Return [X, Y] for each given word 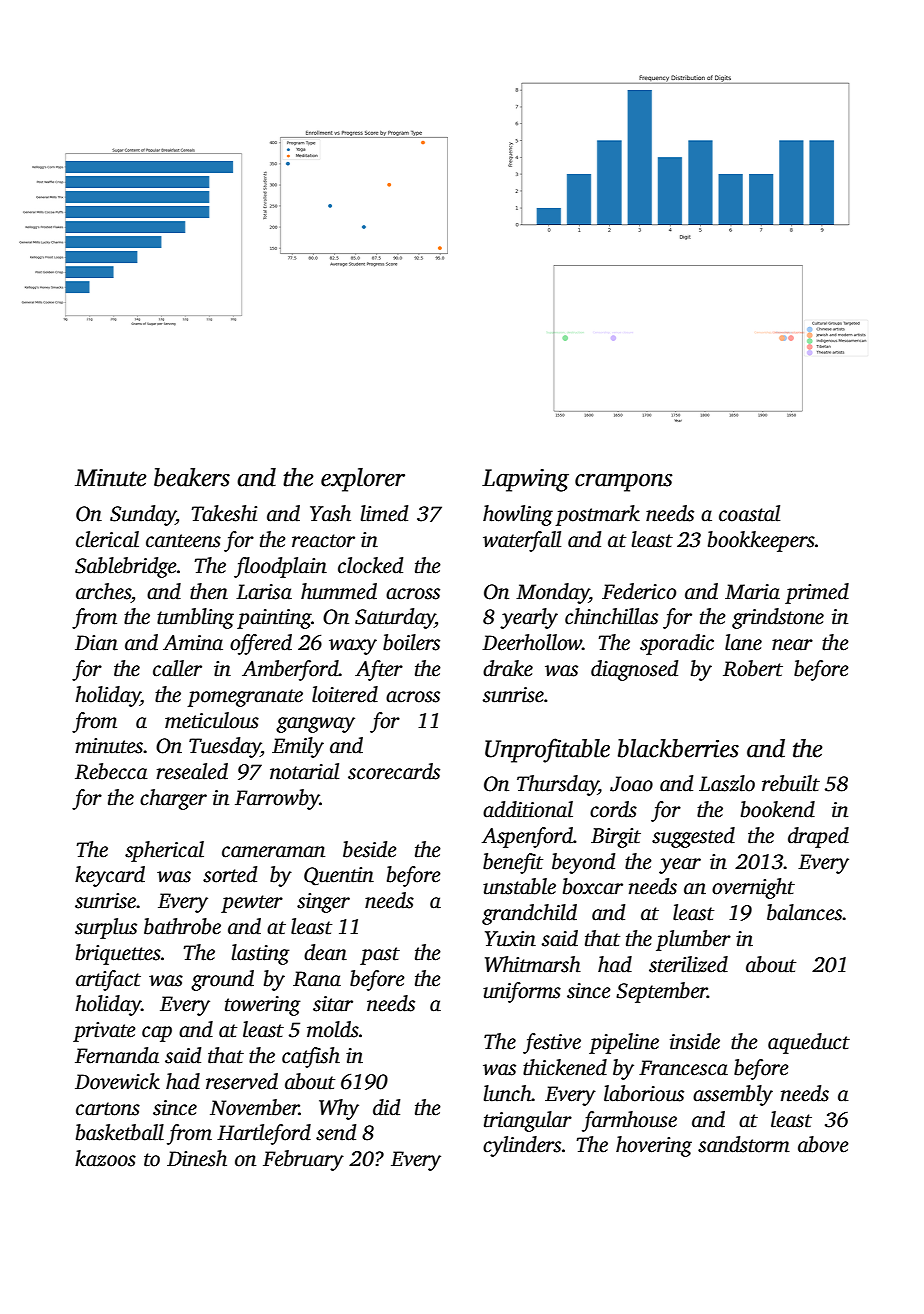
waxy [353, 647]
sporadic [677, 644]
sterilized [688, 964]
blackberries [678, 748]
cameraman [273, 852]
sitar [333, 1004]
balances [805, 912]
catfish [311, 1057]
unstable [519, 886]
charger [173, 799]
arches [103, 591]
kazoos [105, 1158]
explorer [363, 480]
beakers [192, 477]
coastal [749, 513]
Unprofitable [547, 750]
